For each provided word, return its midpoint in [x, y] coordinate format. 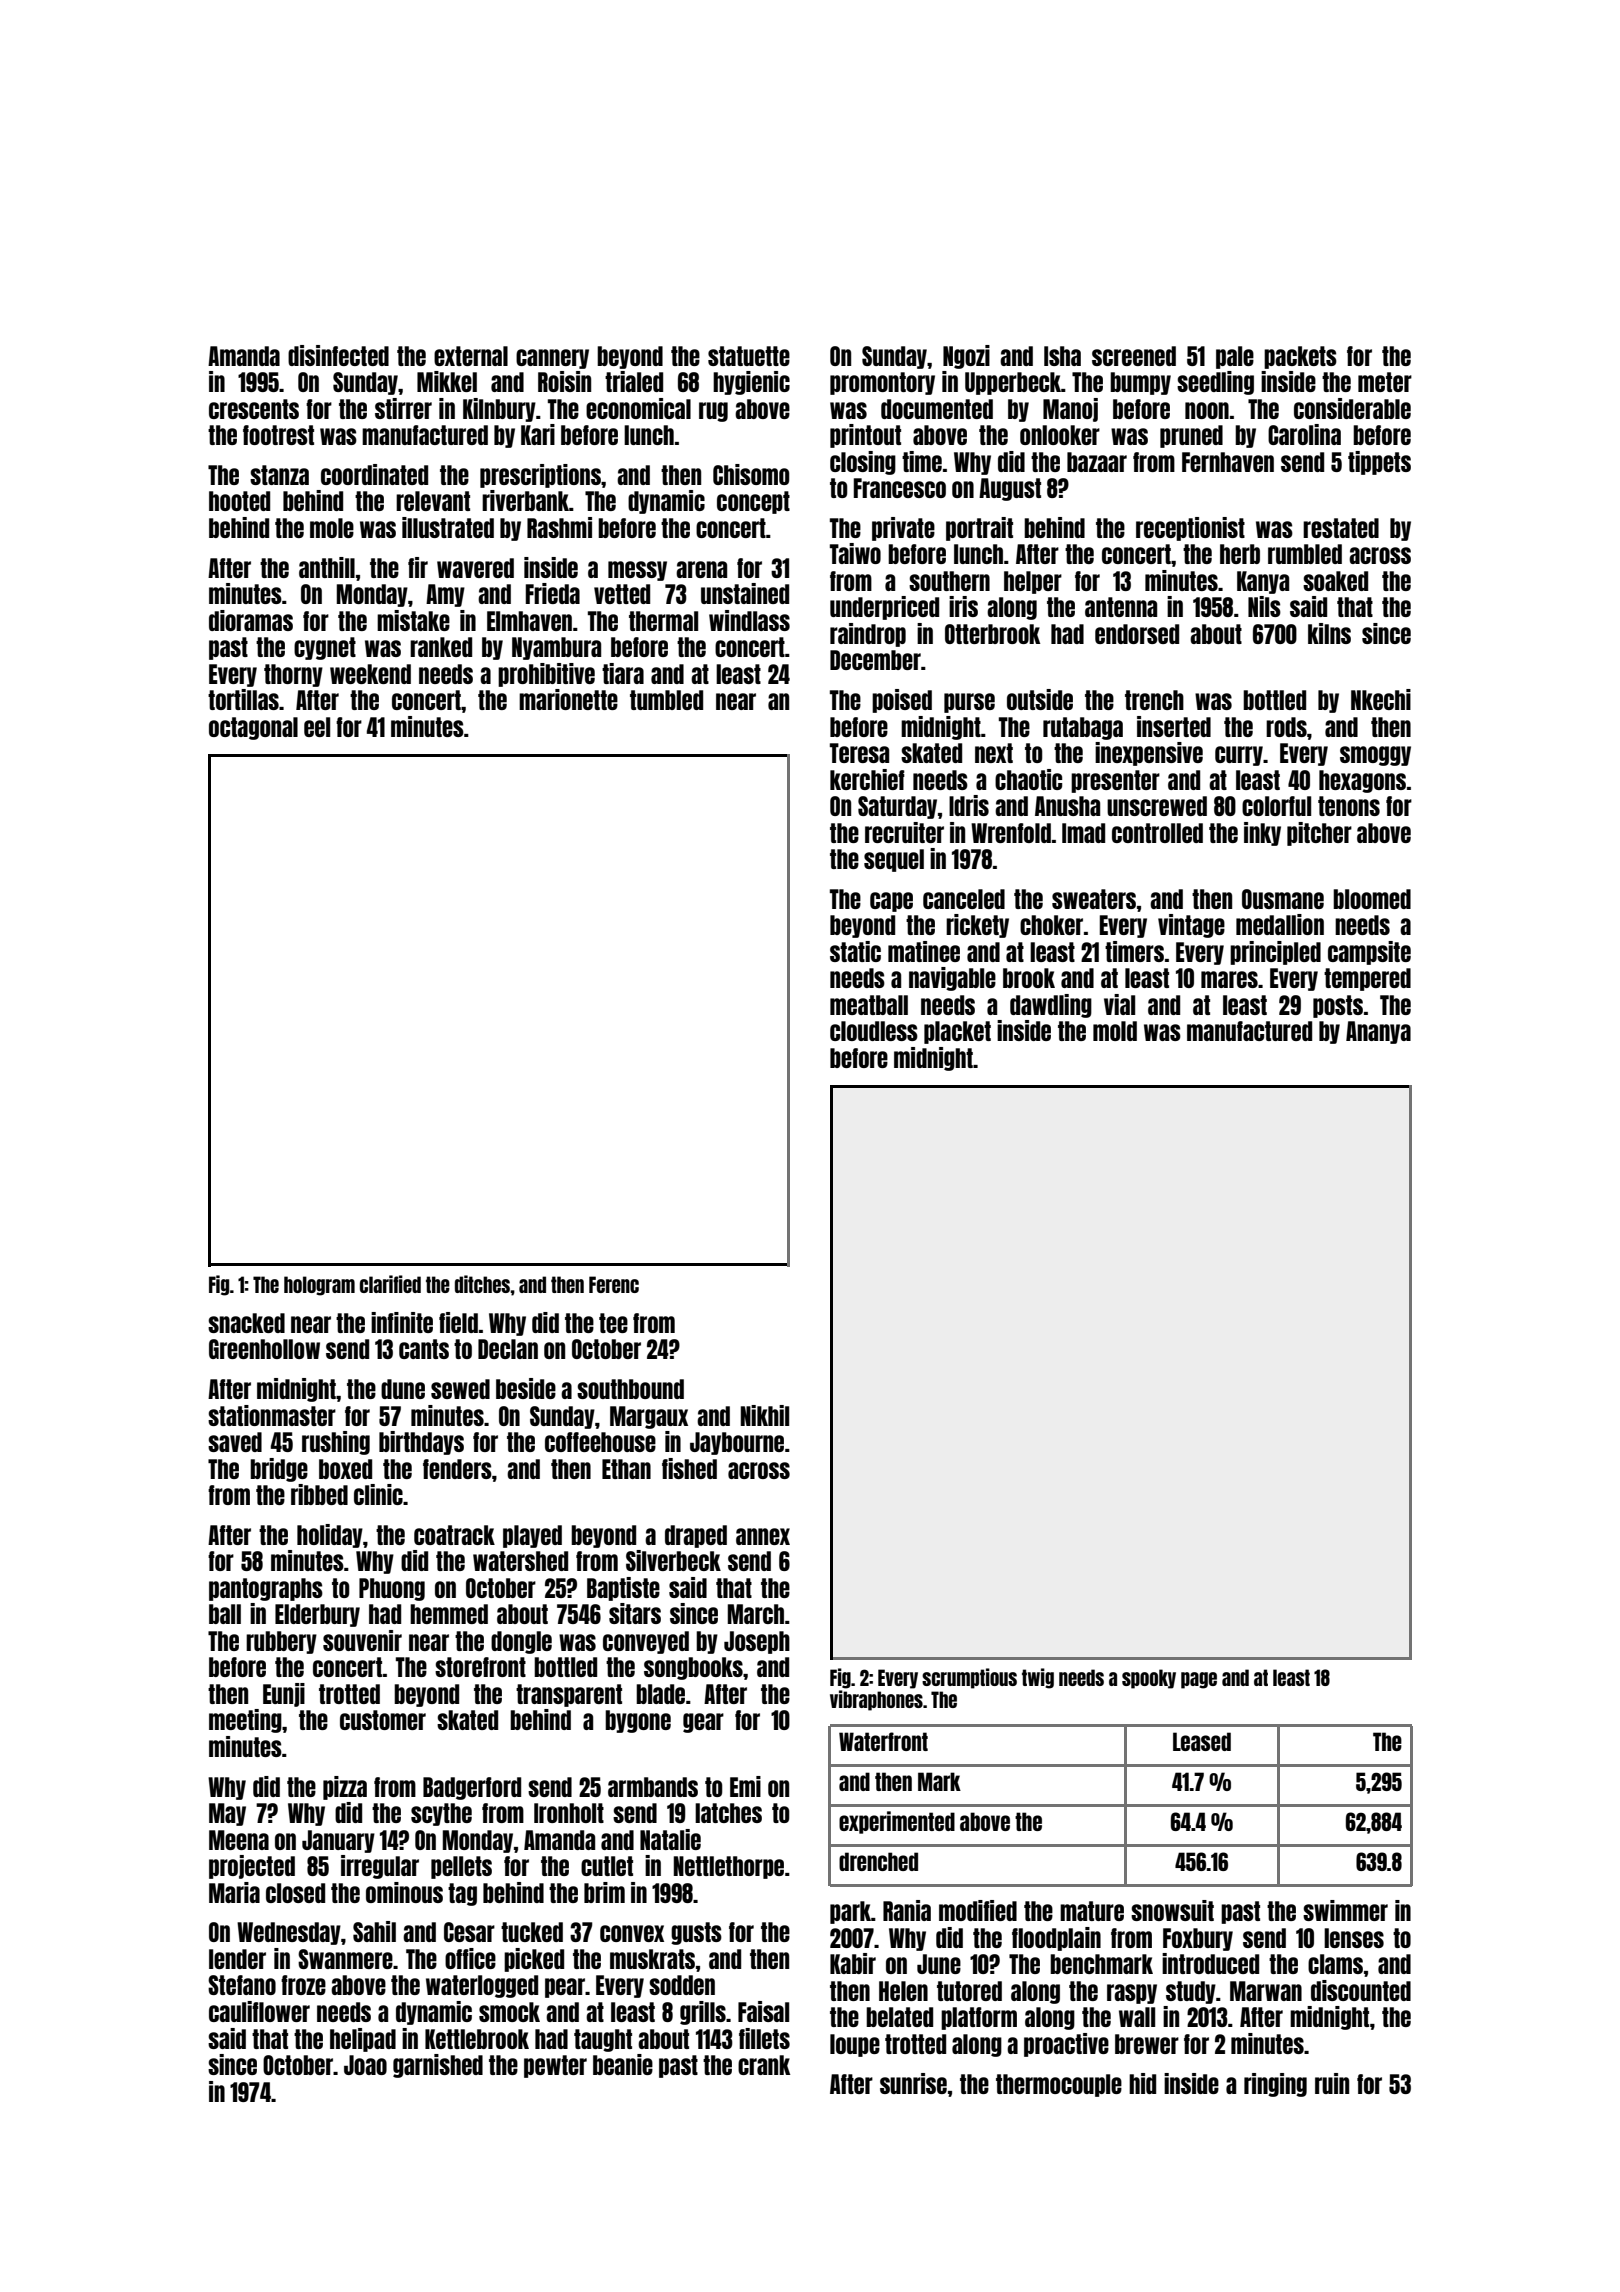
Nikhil [765, 1415]
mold [1115, 1031]
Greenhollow [264, 1349]
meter [1385, 382]
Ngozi [966, 357]
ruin [1332, 2083]
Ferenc [614, 1284]
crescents [254, 409]
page [1199, 1680]
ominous [404, 1892]
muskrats [652, 1959]
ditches [482, 1284]
